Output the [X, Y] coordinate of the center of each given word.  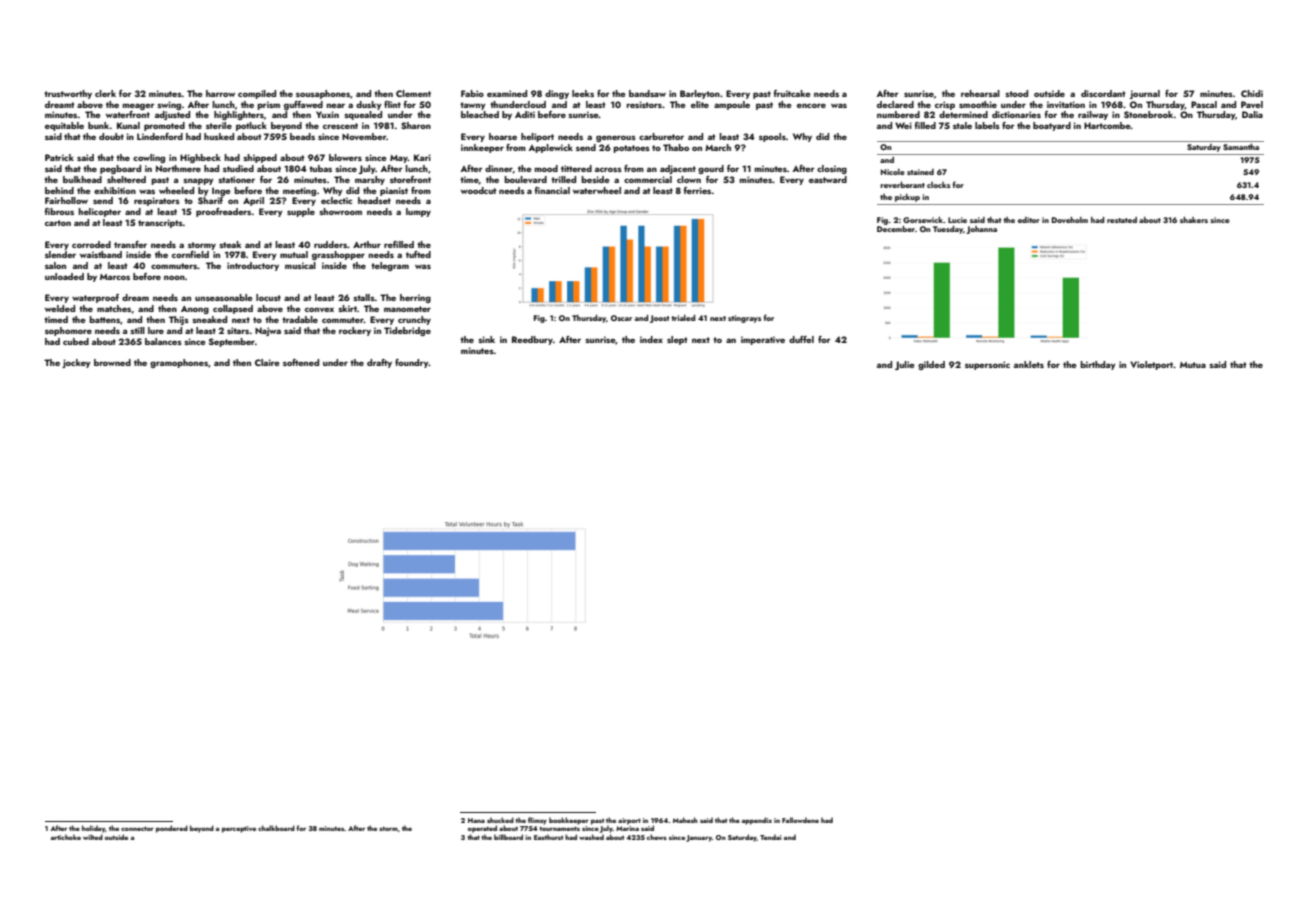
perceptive [239, 829]
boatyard [1052, 126]
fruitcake [792, 93]
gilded [931, 365]
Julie [905, 365]
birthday [1098, 365]
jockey [76, 363]
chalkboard [276, 828]
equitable [64, 126]
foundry [412, 363]
